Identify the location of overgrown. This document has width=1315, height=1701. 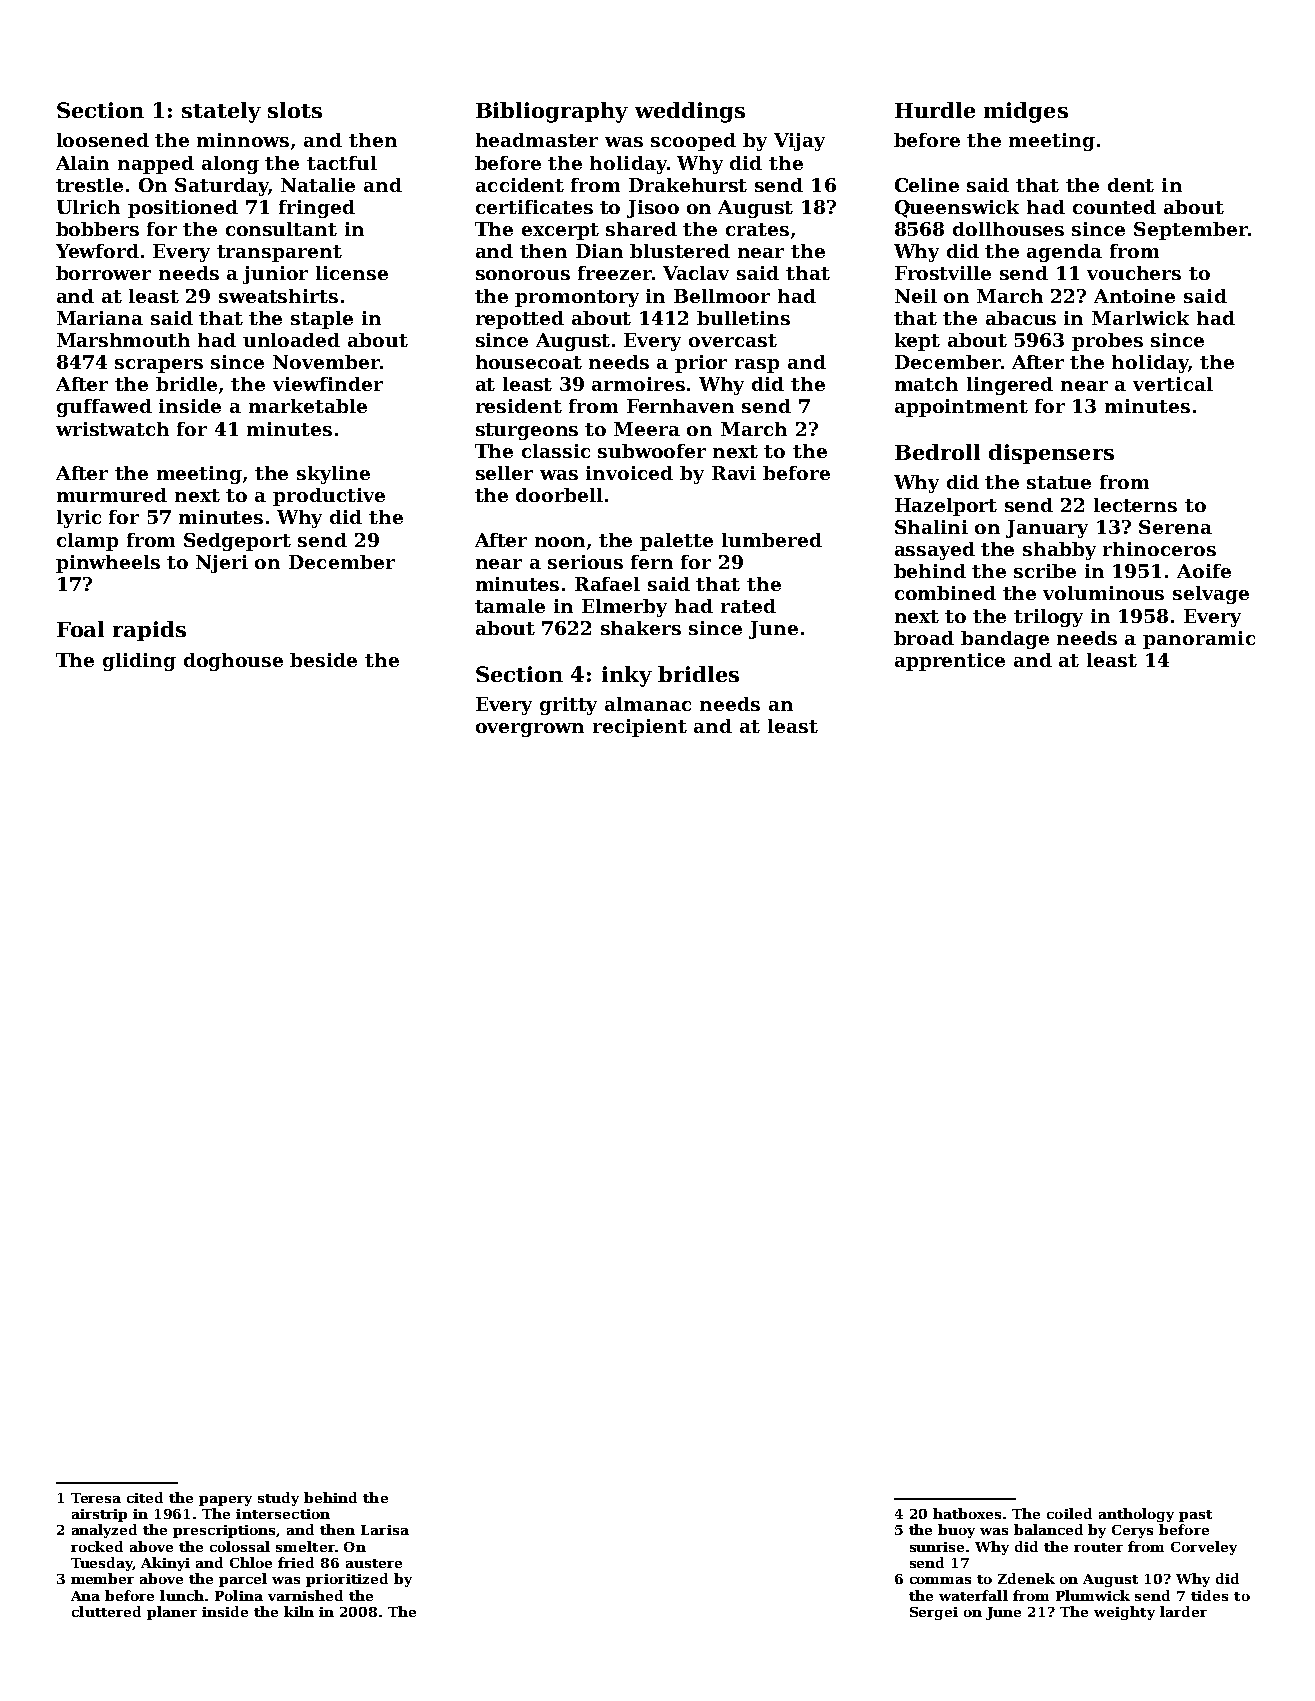
(530, 730).
